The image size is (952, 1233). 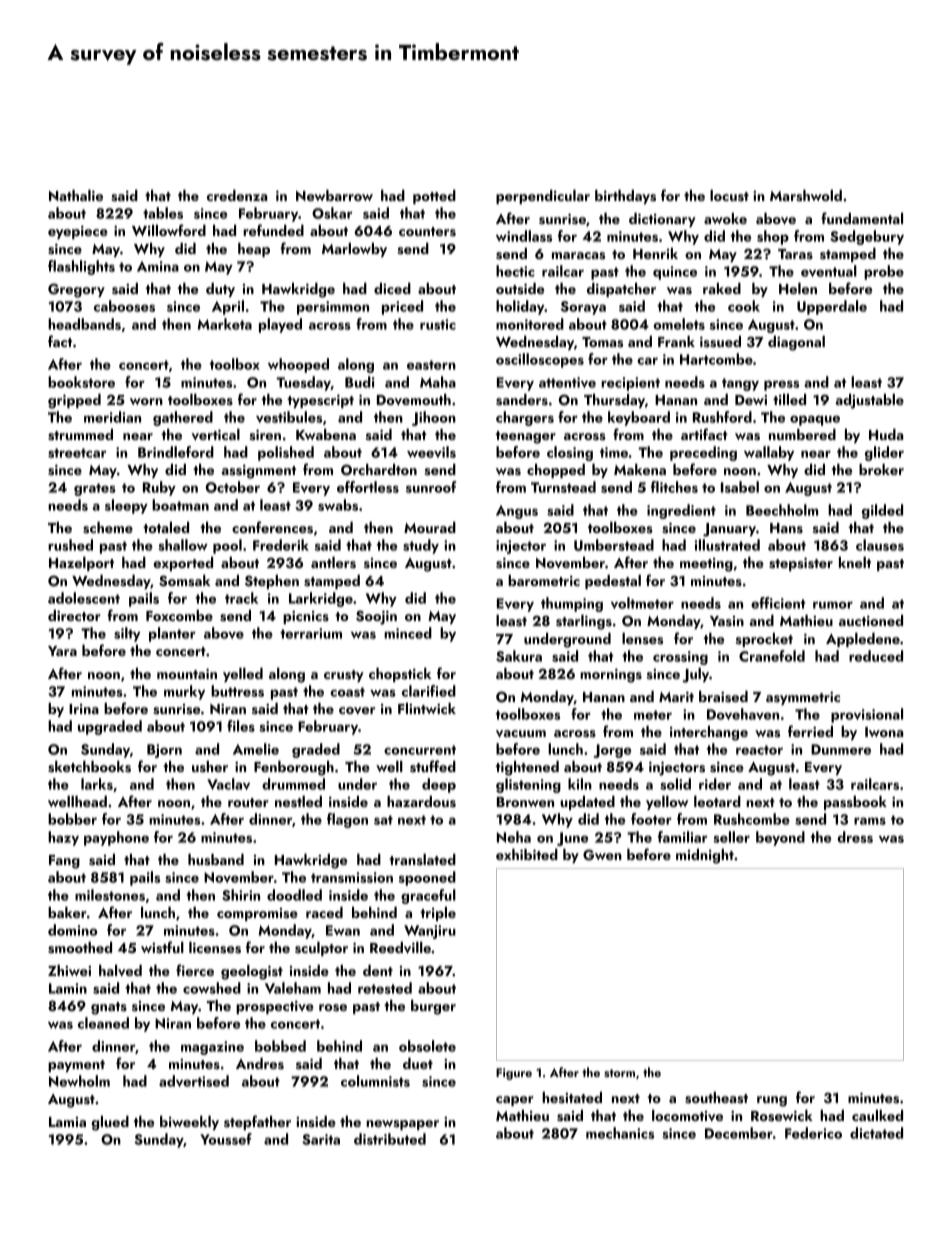 What do you see at coordinates (780, 838) in the image?
I see `beyond` at bounding box center [780, 838].
